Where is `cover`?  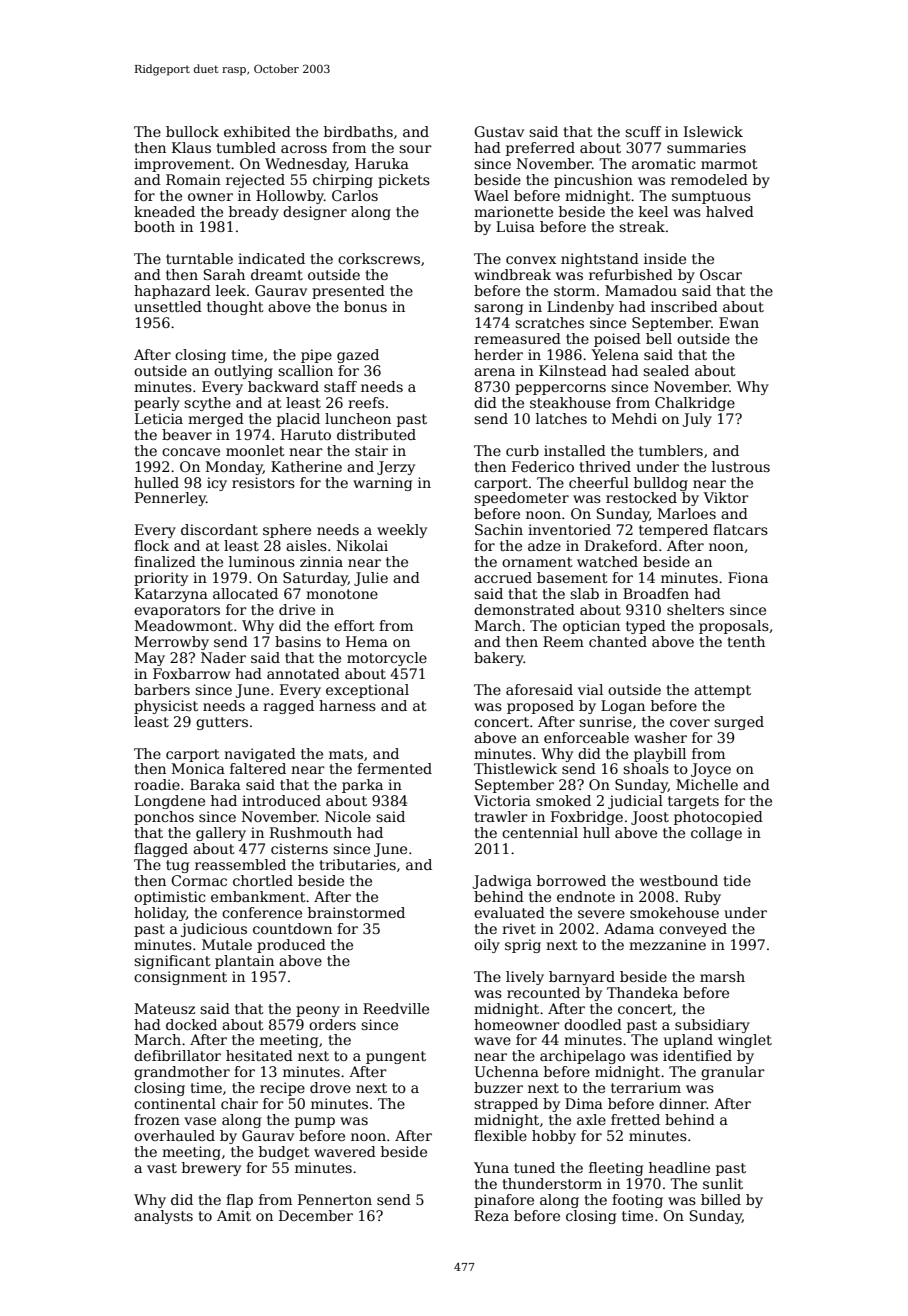 cover is located at coordinates (690, 723).
